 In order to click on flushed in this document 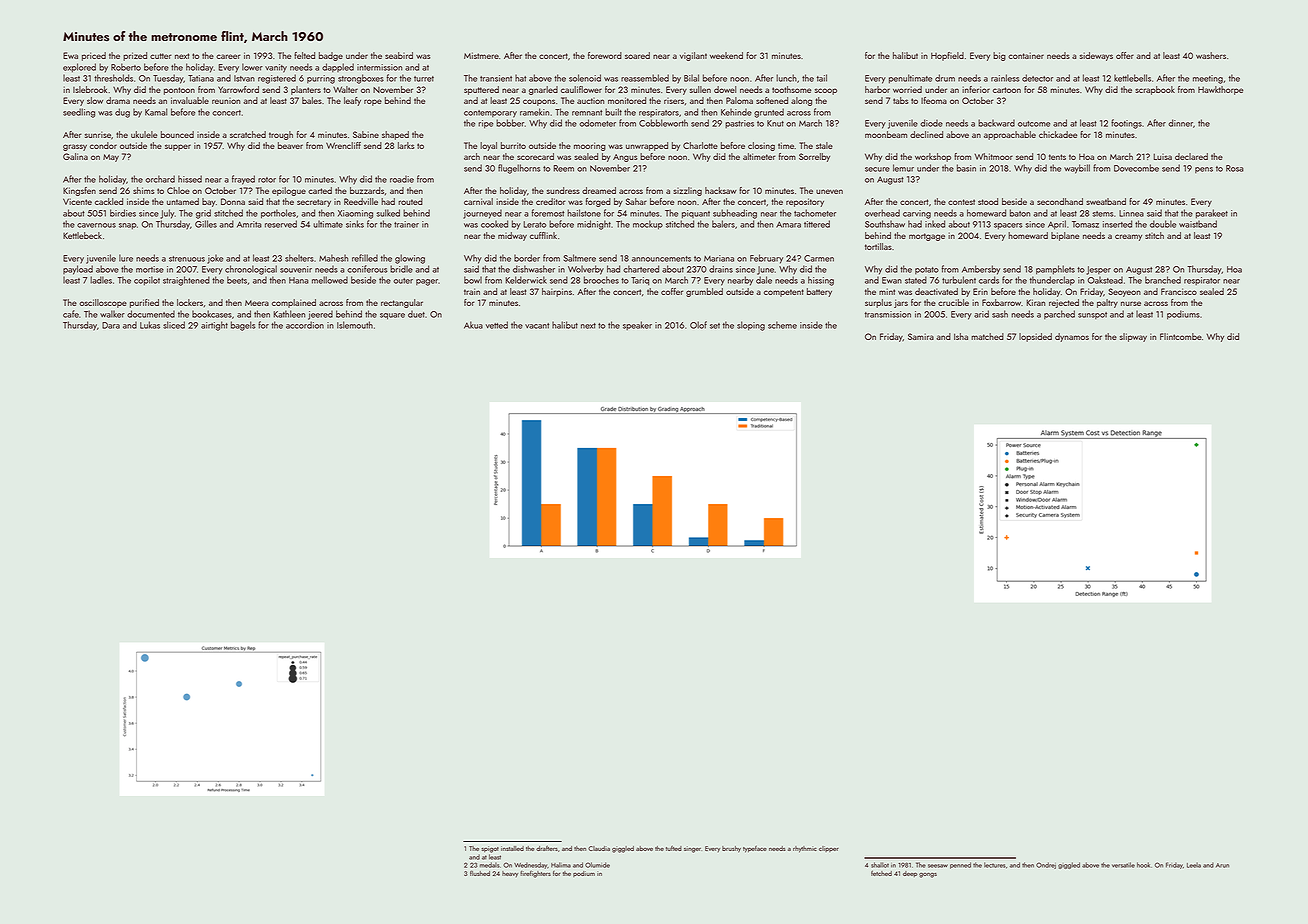, I will do `click(480, 873)`.
